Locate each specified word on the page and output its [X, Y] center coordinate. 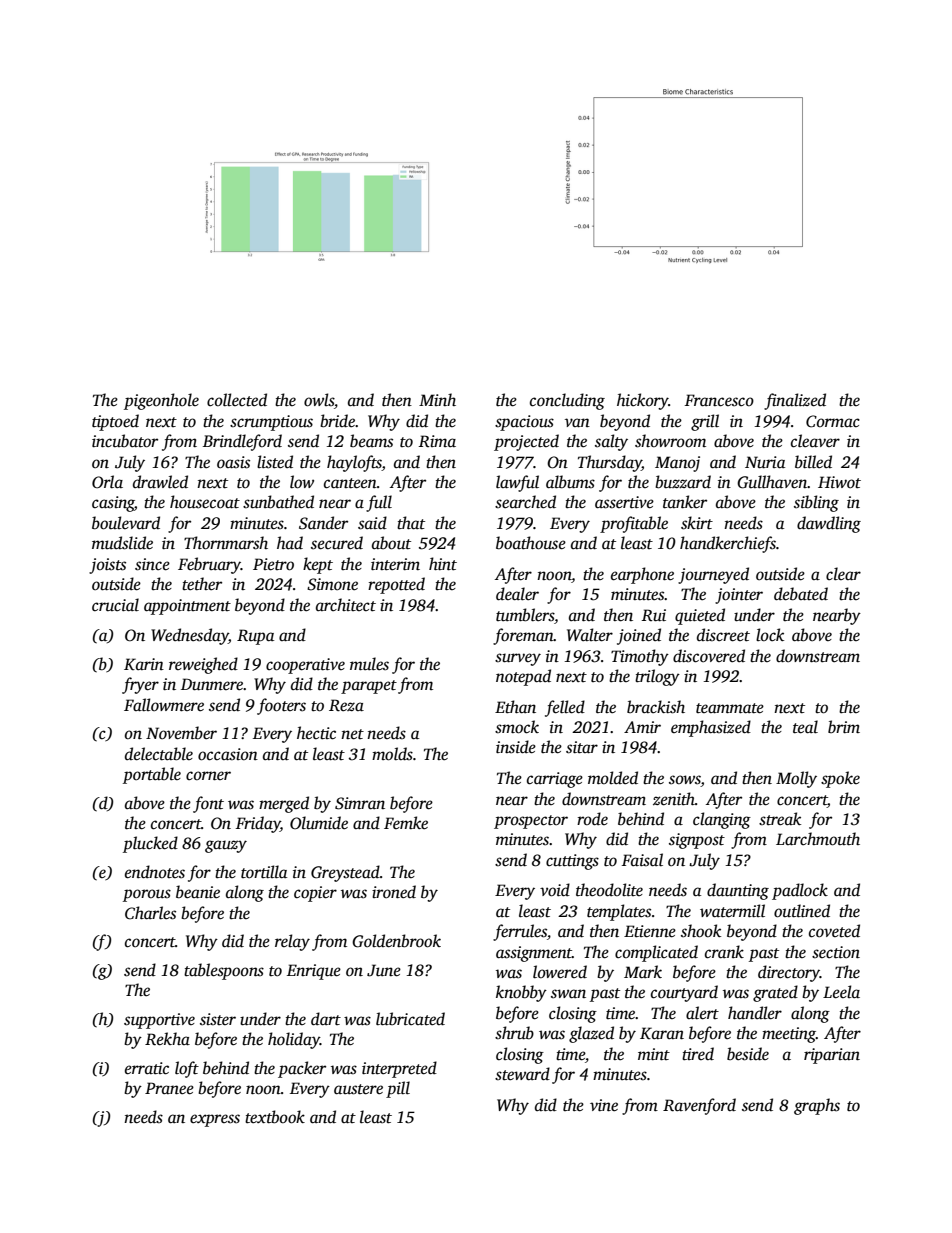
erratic [147, 1068]
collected [237, 400]
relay [292, 942]
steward [522, 1074]
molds [392, 754]
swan [568, 994]
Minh [437, 399]
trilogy [657, 677]
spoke [840, 779]
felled [565, 708]
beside [748, 1054]
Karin [144, 664]
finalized [795, 401]
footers [281, 706]
